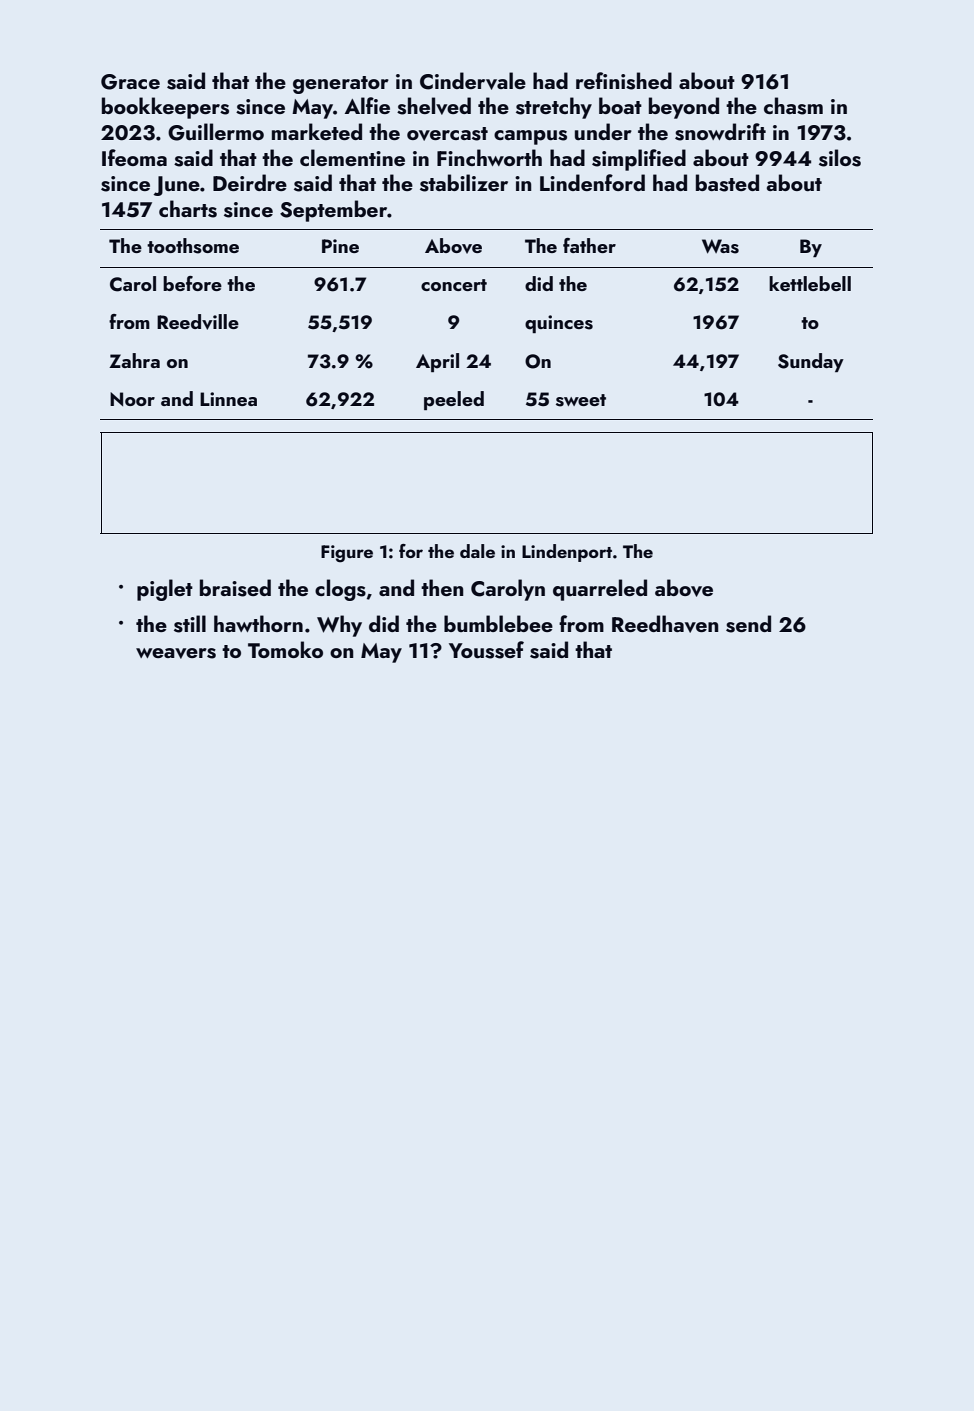  Describe the element at coordinates (250, 182) in the screenshot. I see `Deirdre` at that location.
